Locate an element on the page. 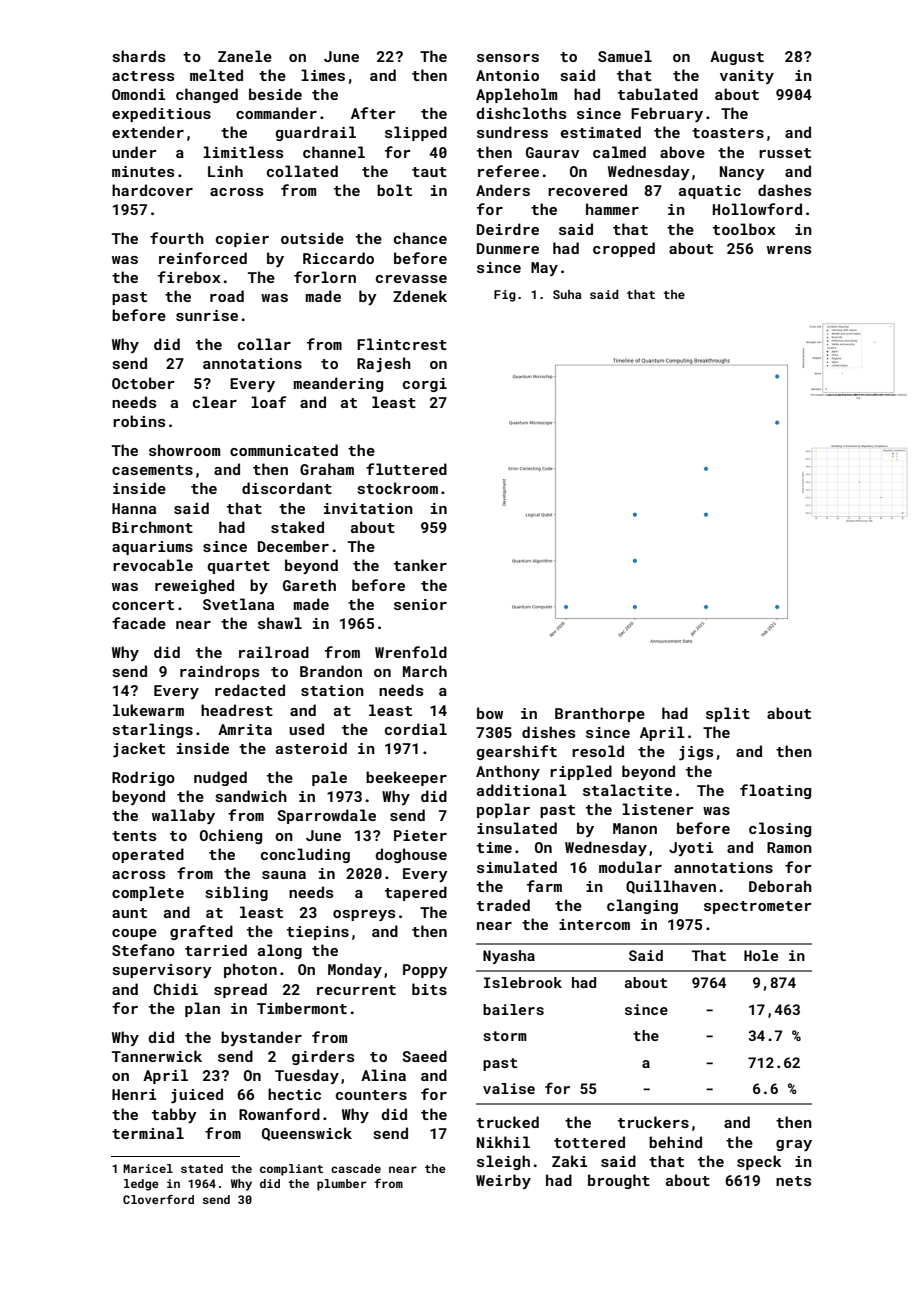  vanity is located at coordinates (747, 77).
